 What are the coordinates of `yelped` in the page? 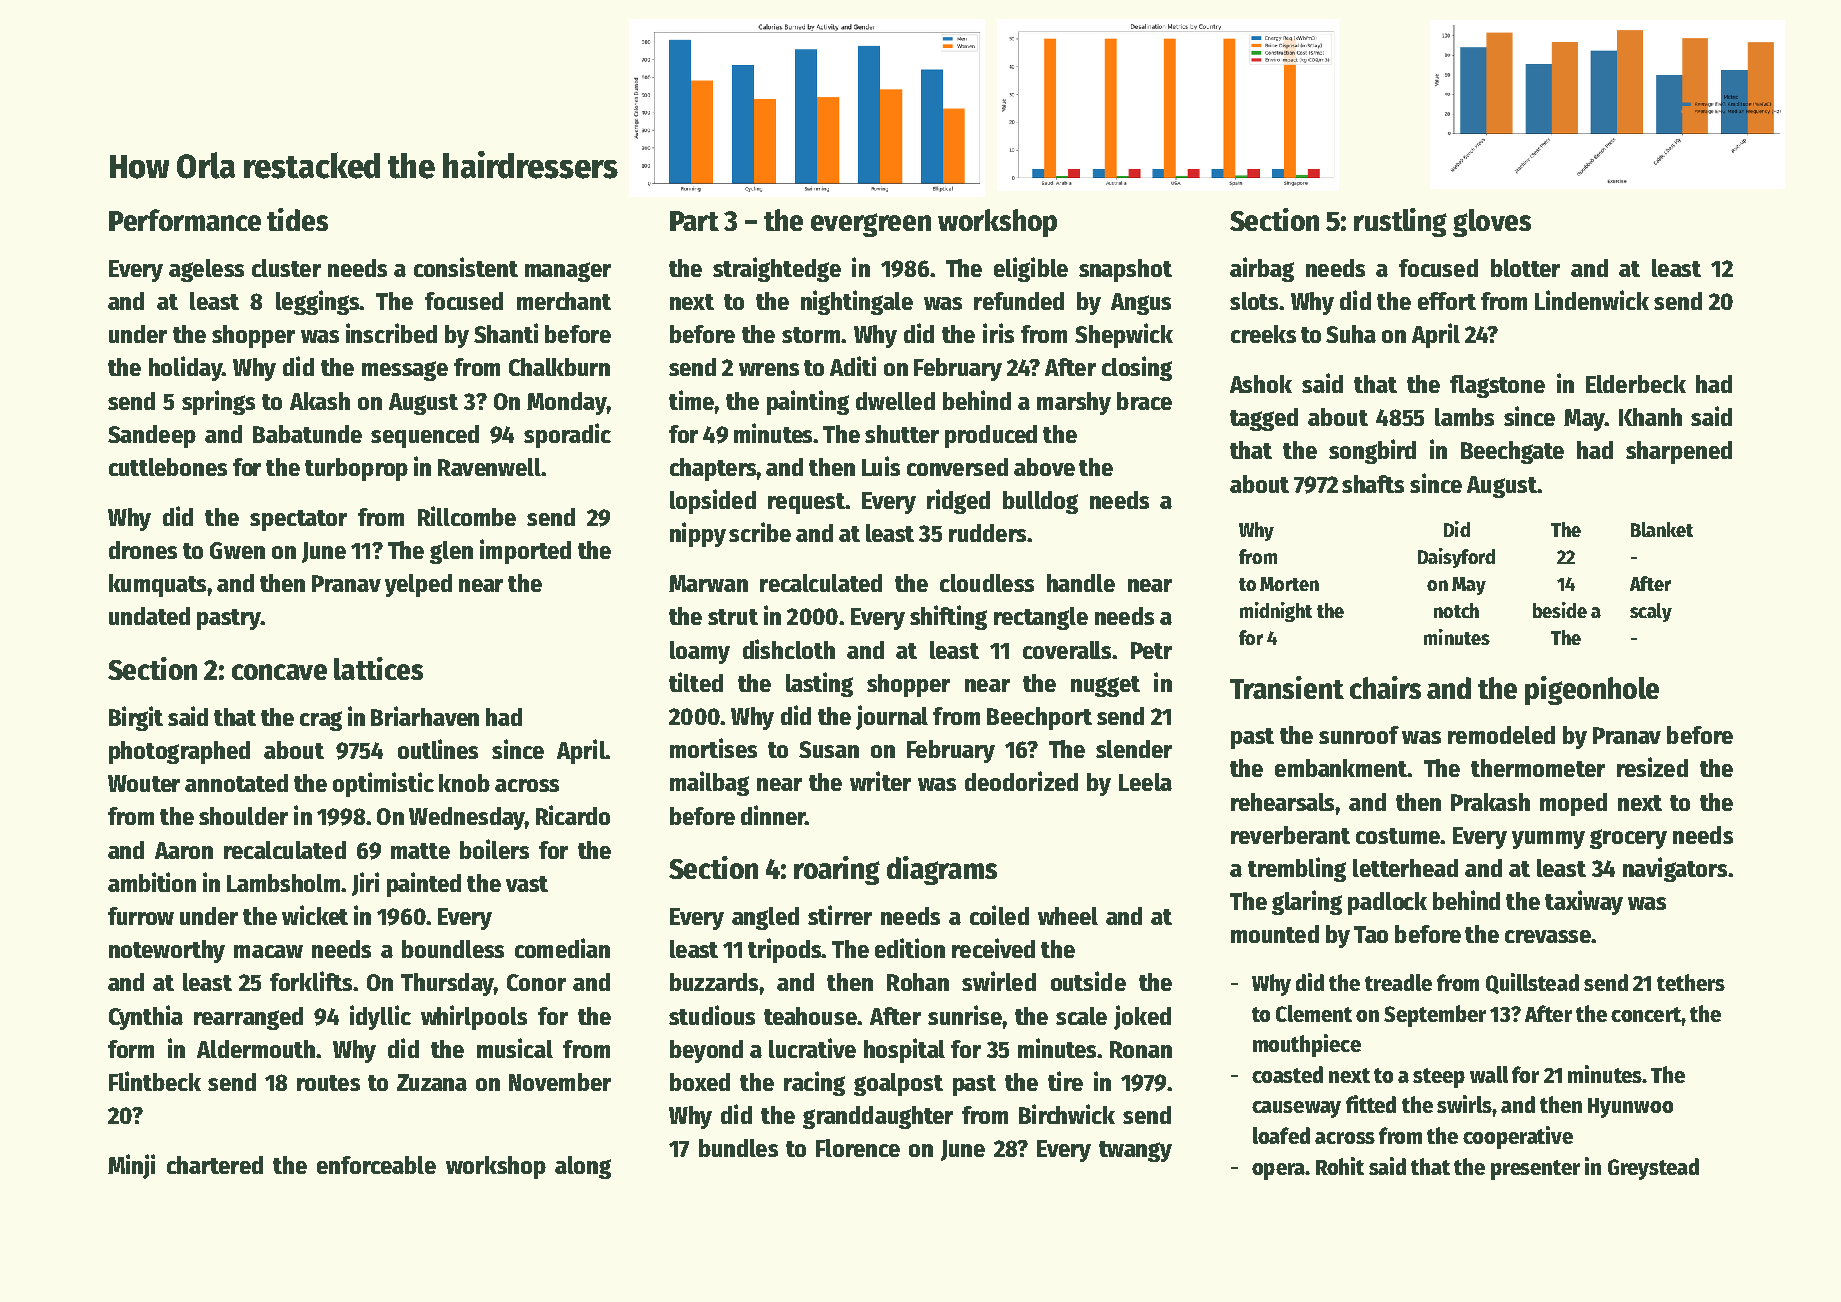 It's located at (418, 585).
